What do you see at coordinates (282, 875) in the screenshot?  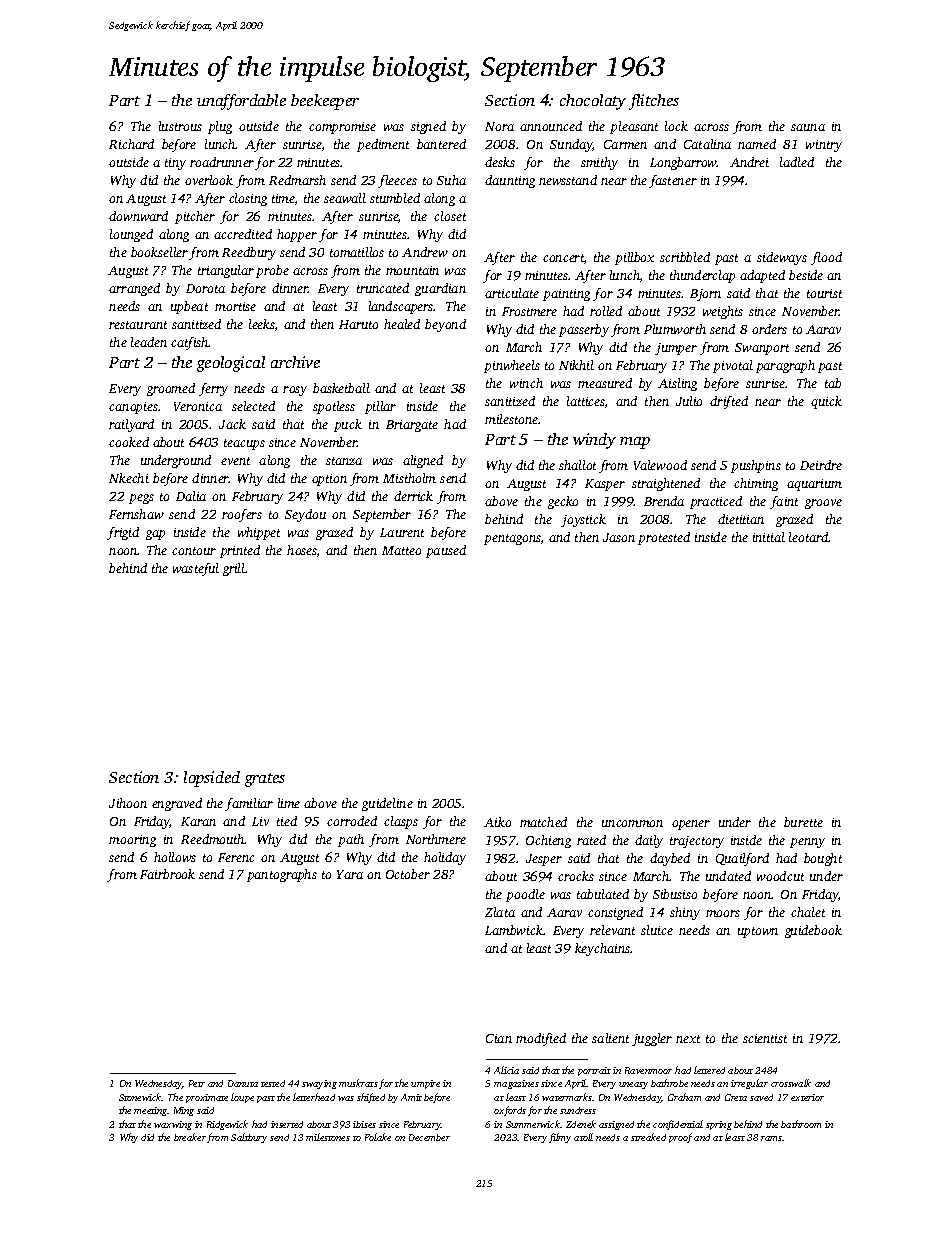 I see `pantographs` at bounding box center [282, 875].
